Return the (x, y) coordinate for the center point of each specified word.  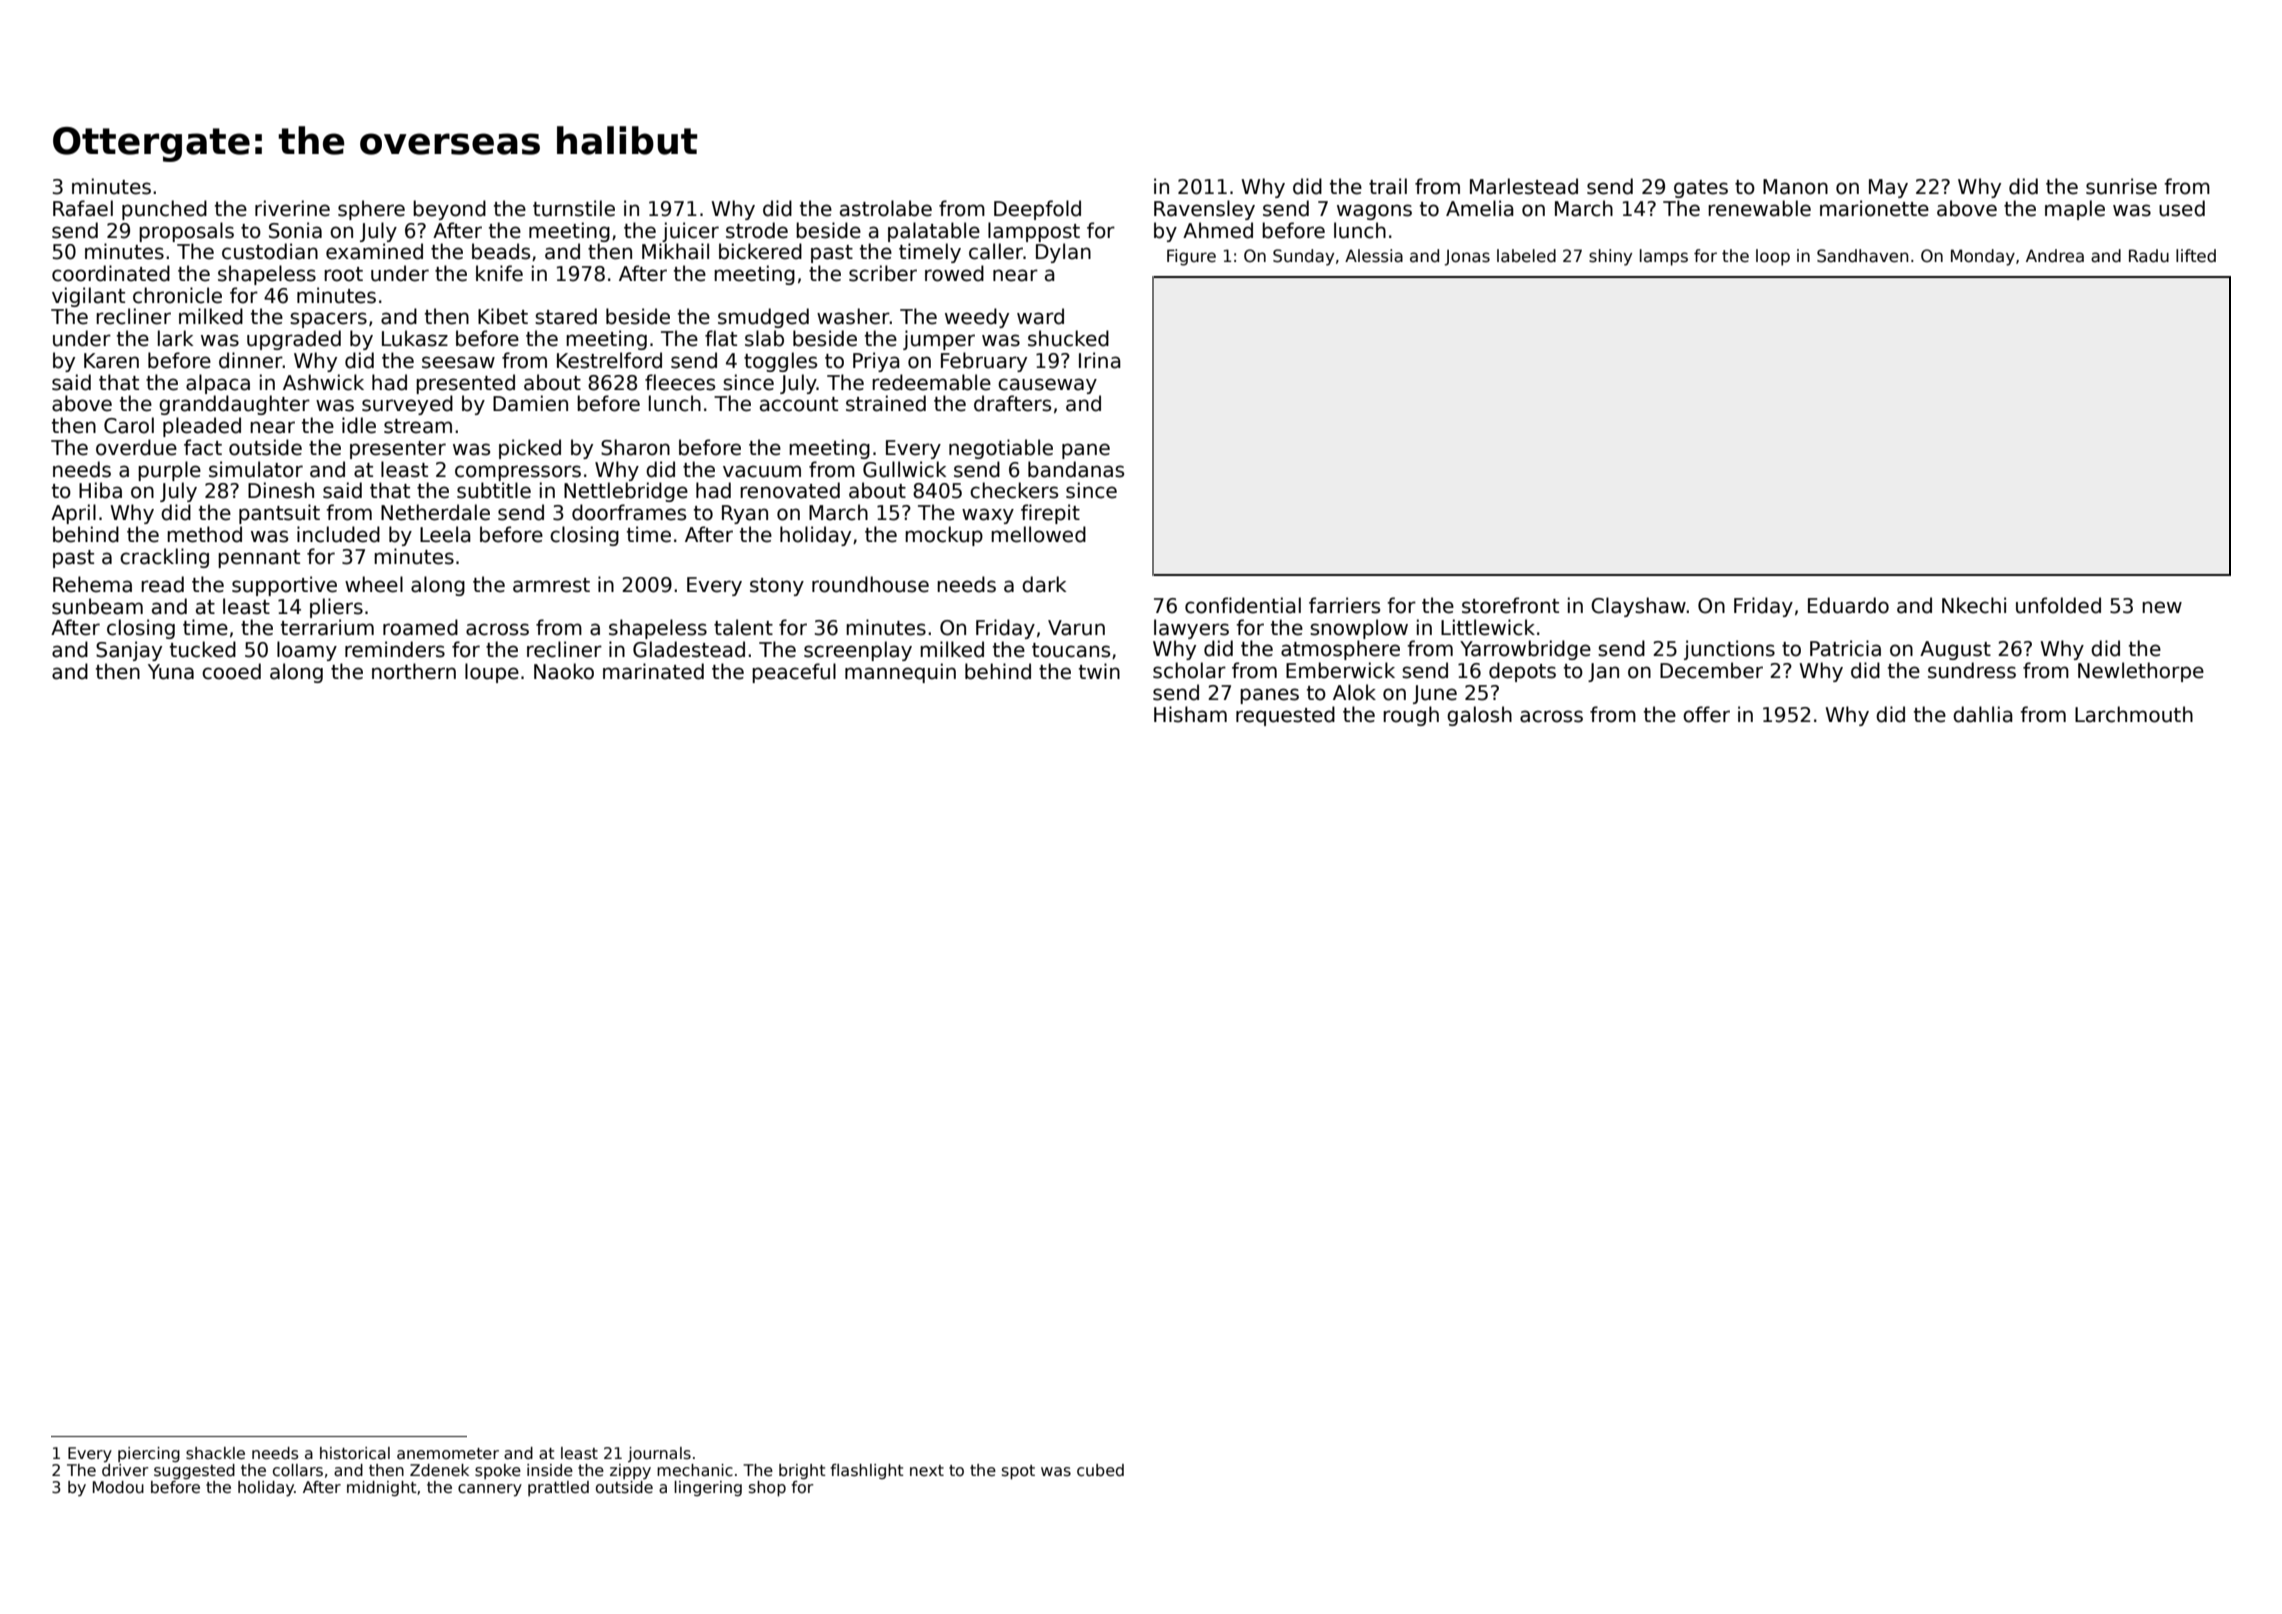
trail (1388, 186)
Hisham (1190, 714)
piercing (149, 1454)
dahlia (1983, 714)
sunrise (2121, 186)
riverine (292, 208)
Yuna (171, 672)
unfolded (2058, 605)
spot (1018, 1472)
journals (659, 1454)
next (927, 1470)
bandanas (1076, 469)
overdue (136, 447)
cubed (1100, 1470)
